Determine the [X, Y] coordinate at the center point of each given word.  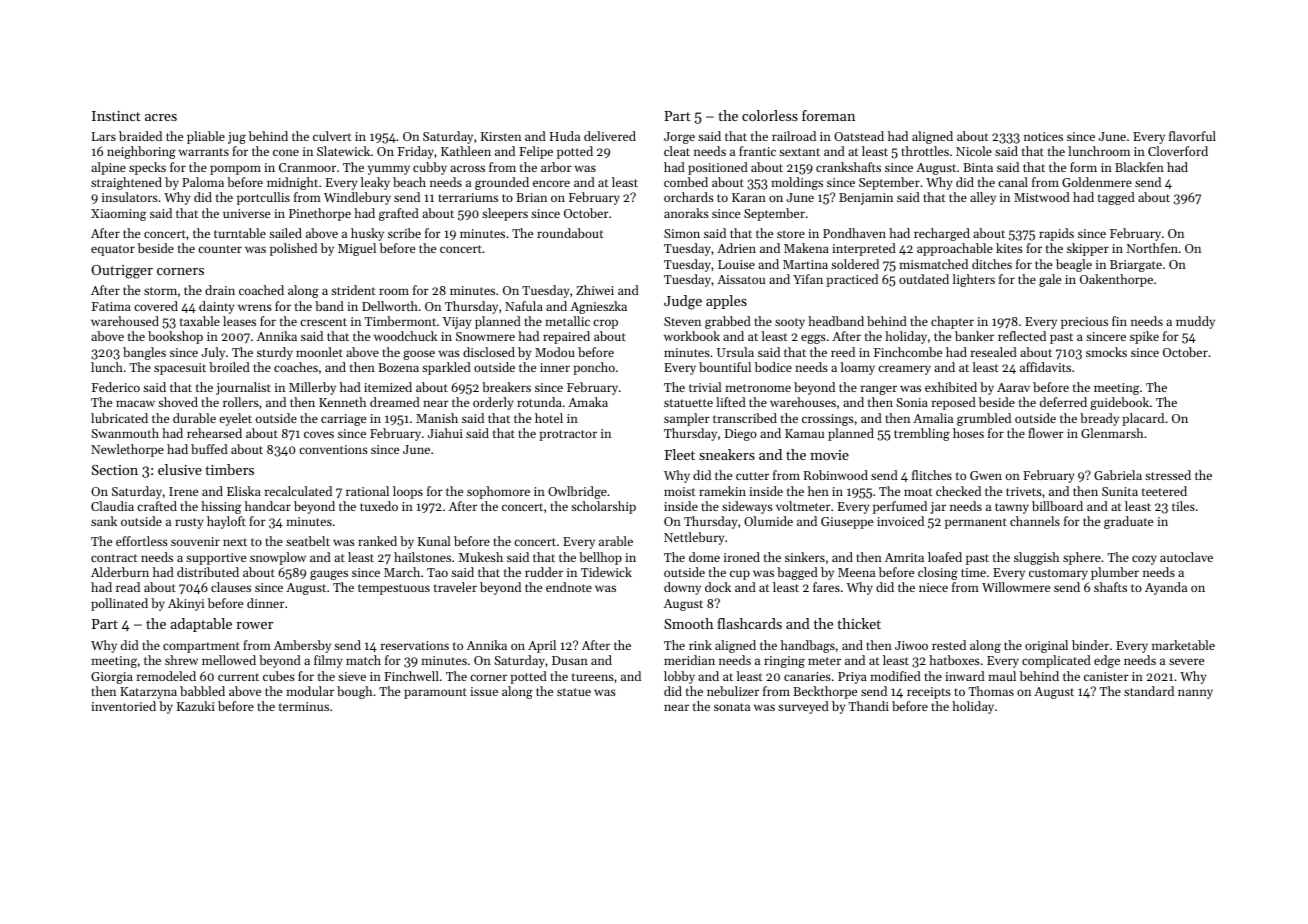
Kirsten [501, 136]
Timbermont [400, 321]
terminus [304, 706]
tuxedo [379, 506]
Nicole [974, 151]
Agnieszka [598, 307]
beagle [1074, 265]
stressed [1168, 475]
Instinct [116, 116]
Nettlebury [694, 538]
